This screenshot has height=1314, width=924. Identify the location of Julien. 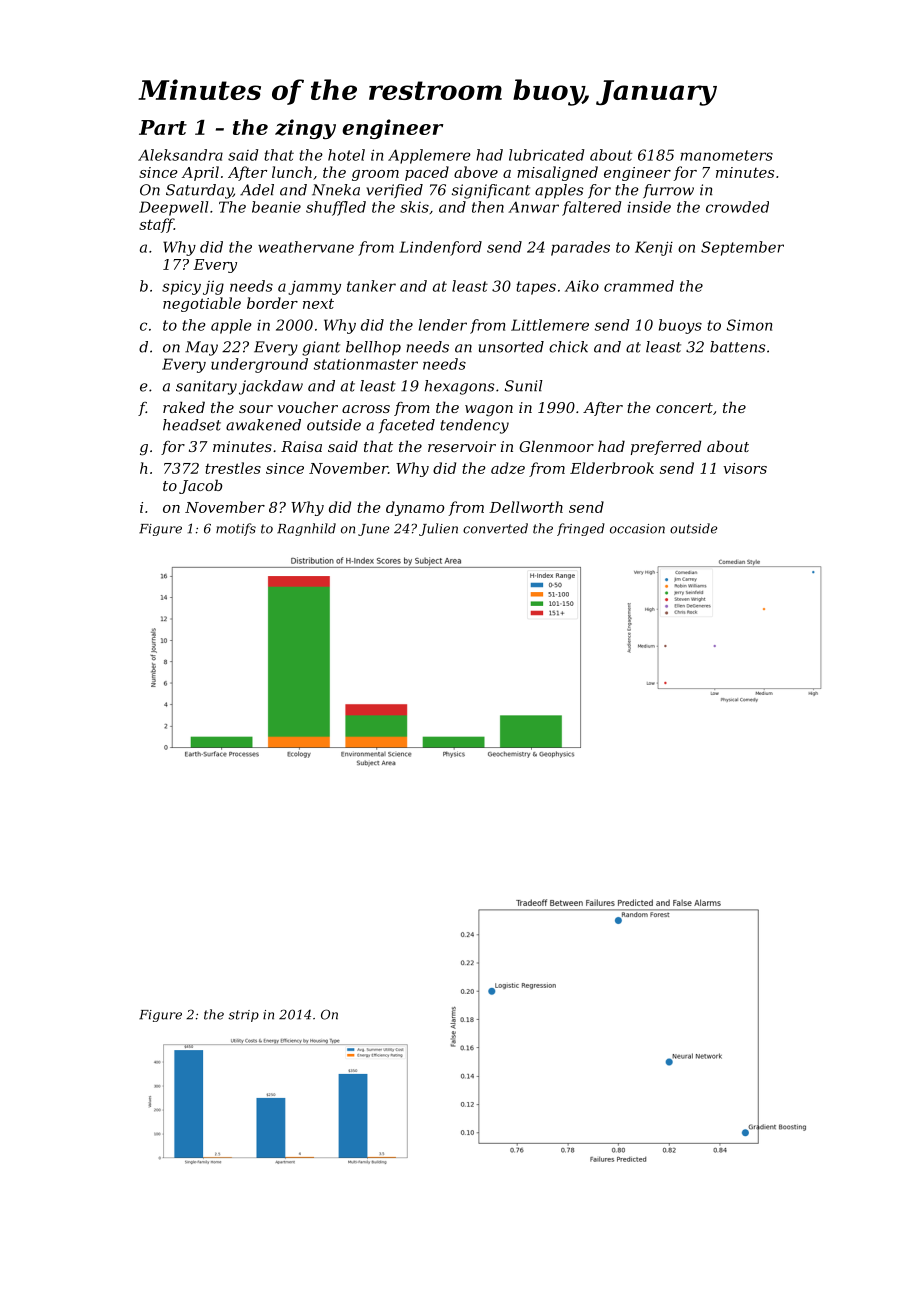
(438, 529).
